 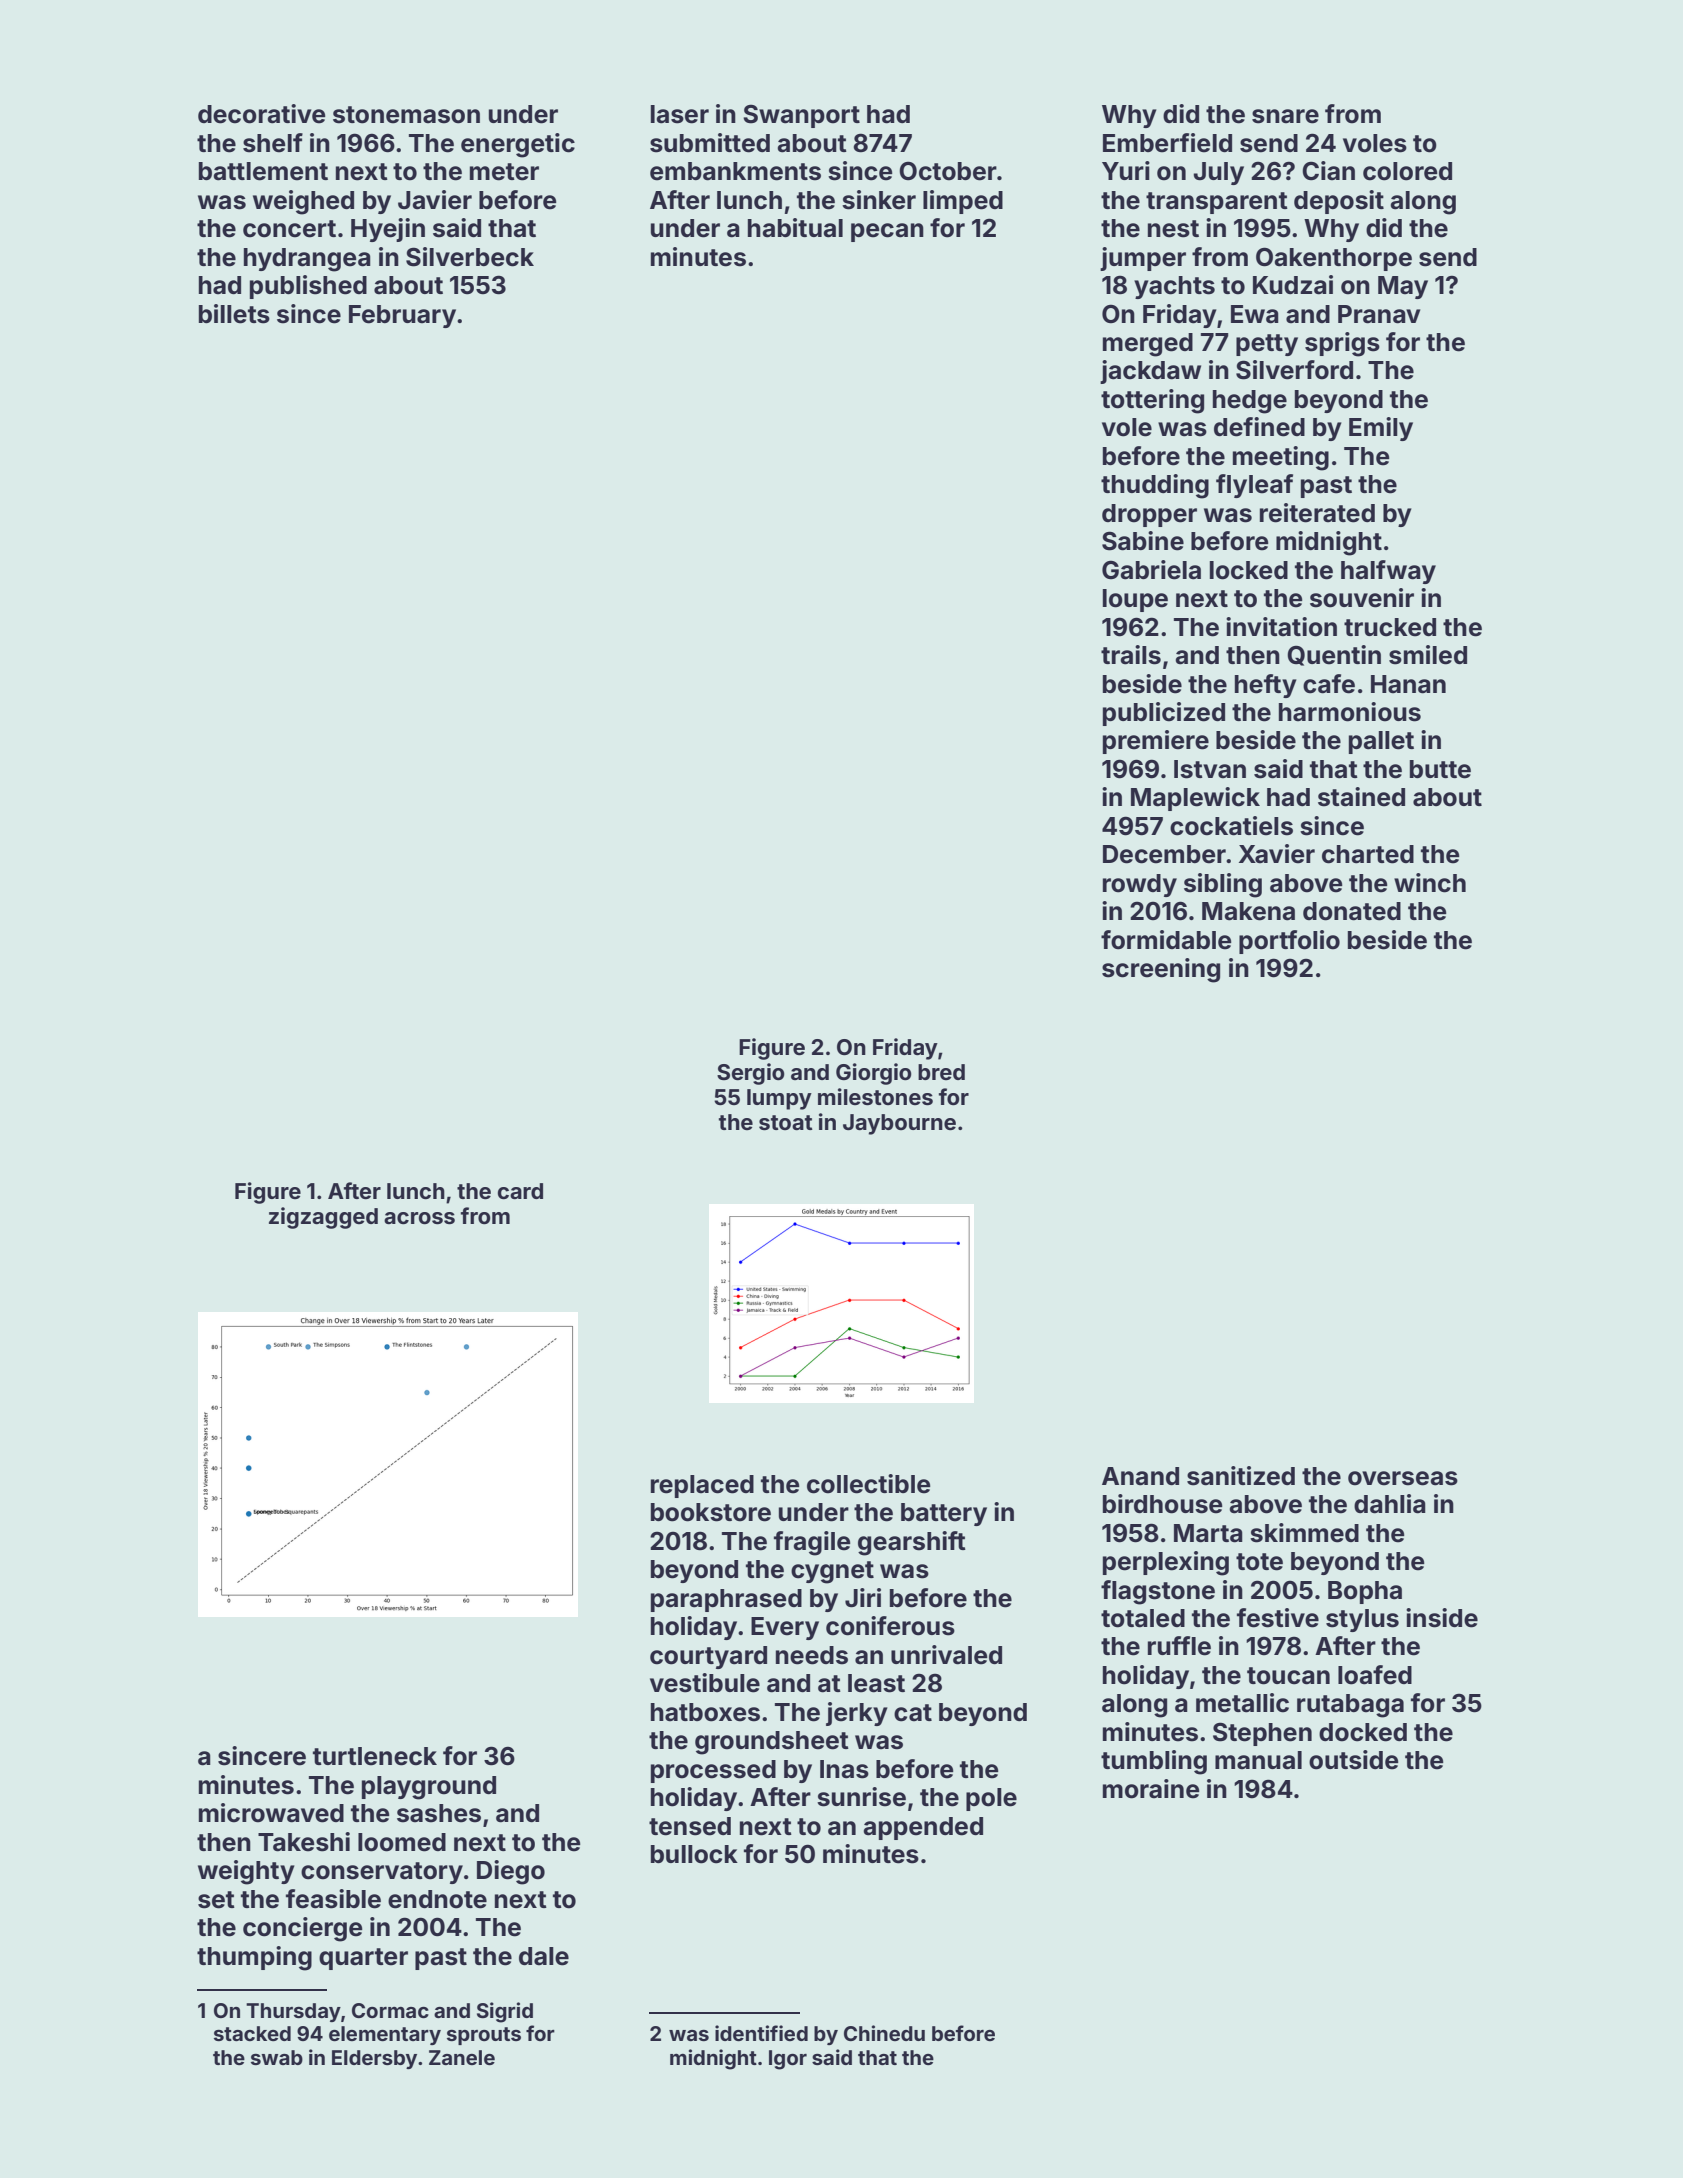 I want to click on Igor, so click(x=788, y=2060).
